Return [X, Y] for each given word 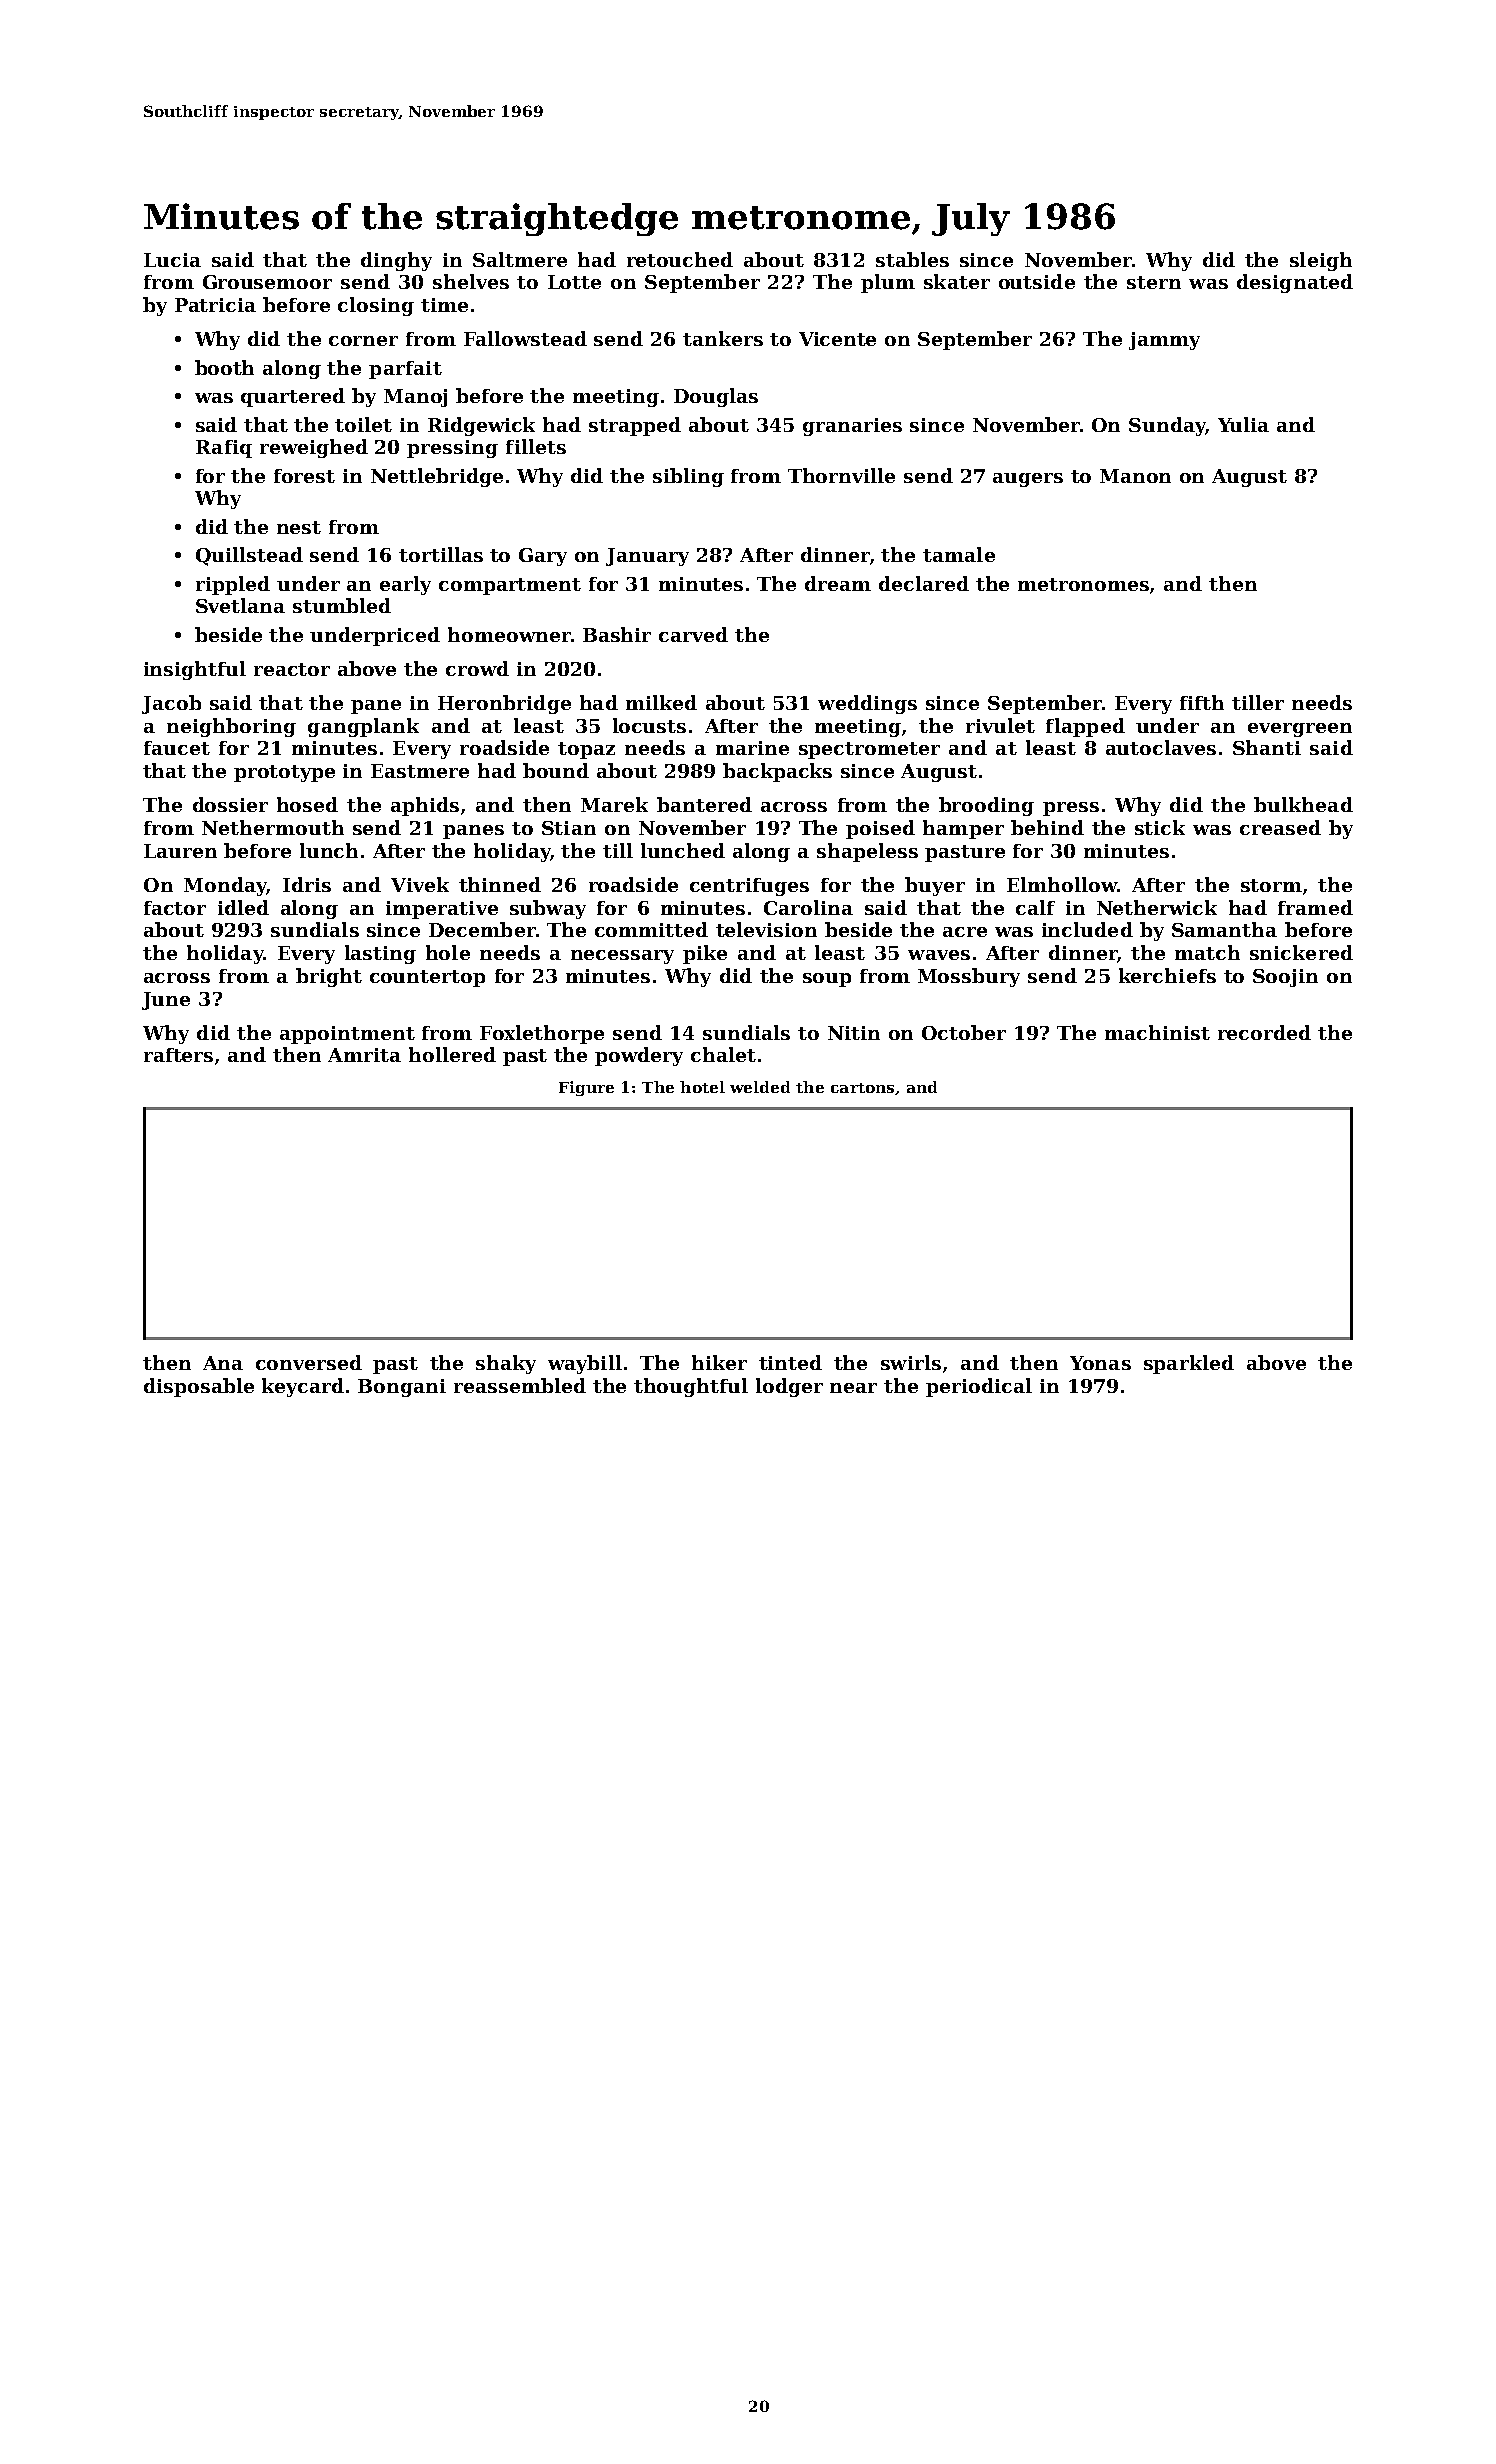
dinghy [396, 261]
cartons [862, 1088]
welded [760, 1087]
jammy [1164, 341]
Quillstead [249, 556]
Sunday [1167, 426]
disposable [199, 1387]
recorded [1264, 1032]
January [647, 557]
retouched [680, 259]
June [166, 1001]
